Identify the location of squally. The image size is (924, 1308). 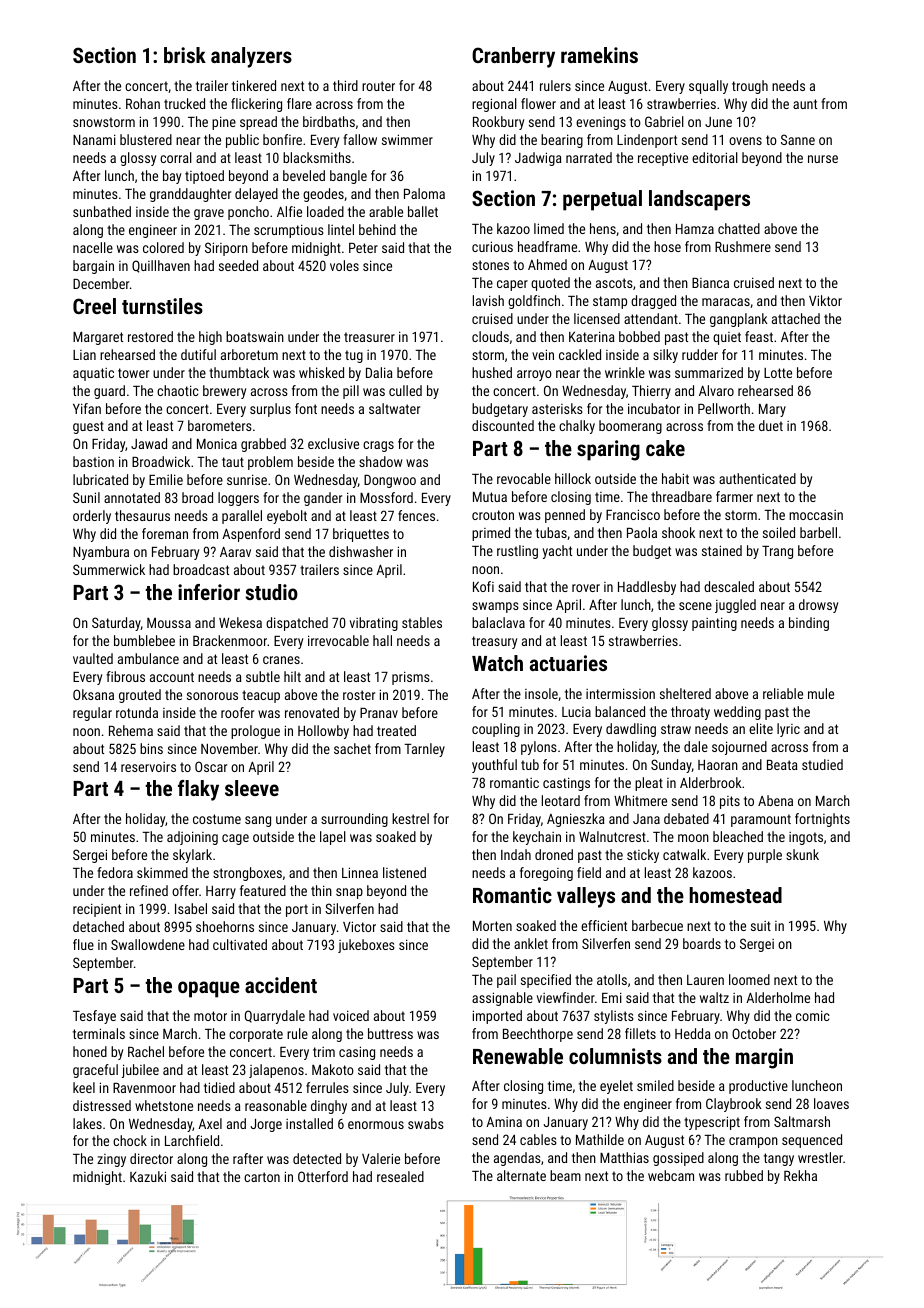
(708, 87).
